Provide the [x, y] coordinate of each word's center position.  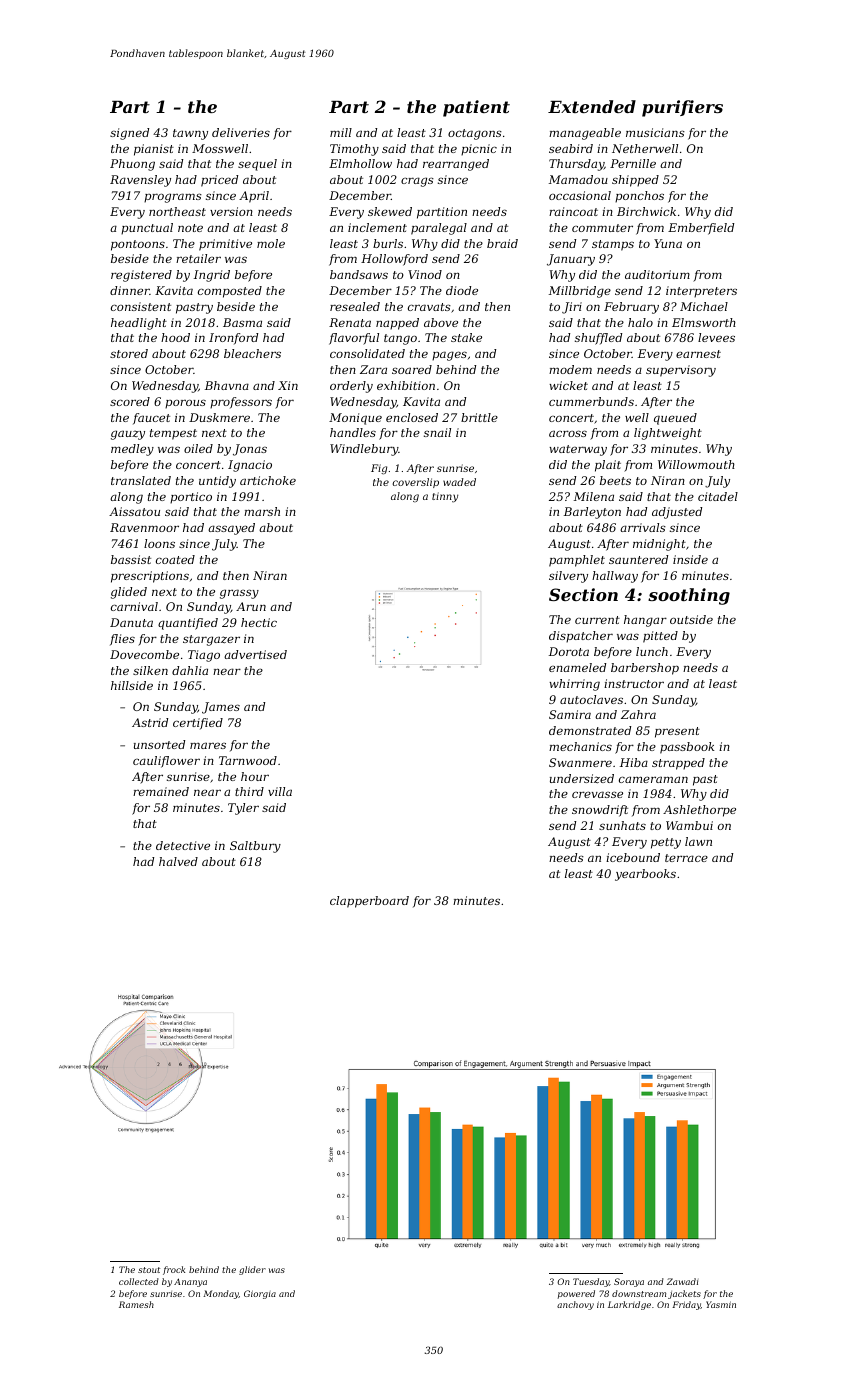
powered [576, 1294]
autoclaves [591, 699]
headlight [139, 324]
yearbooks [645, 875]
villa [280, 791]
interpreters [701, 292]
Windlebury [364, 450]
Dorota [569, 651]
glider [252, 1270]
